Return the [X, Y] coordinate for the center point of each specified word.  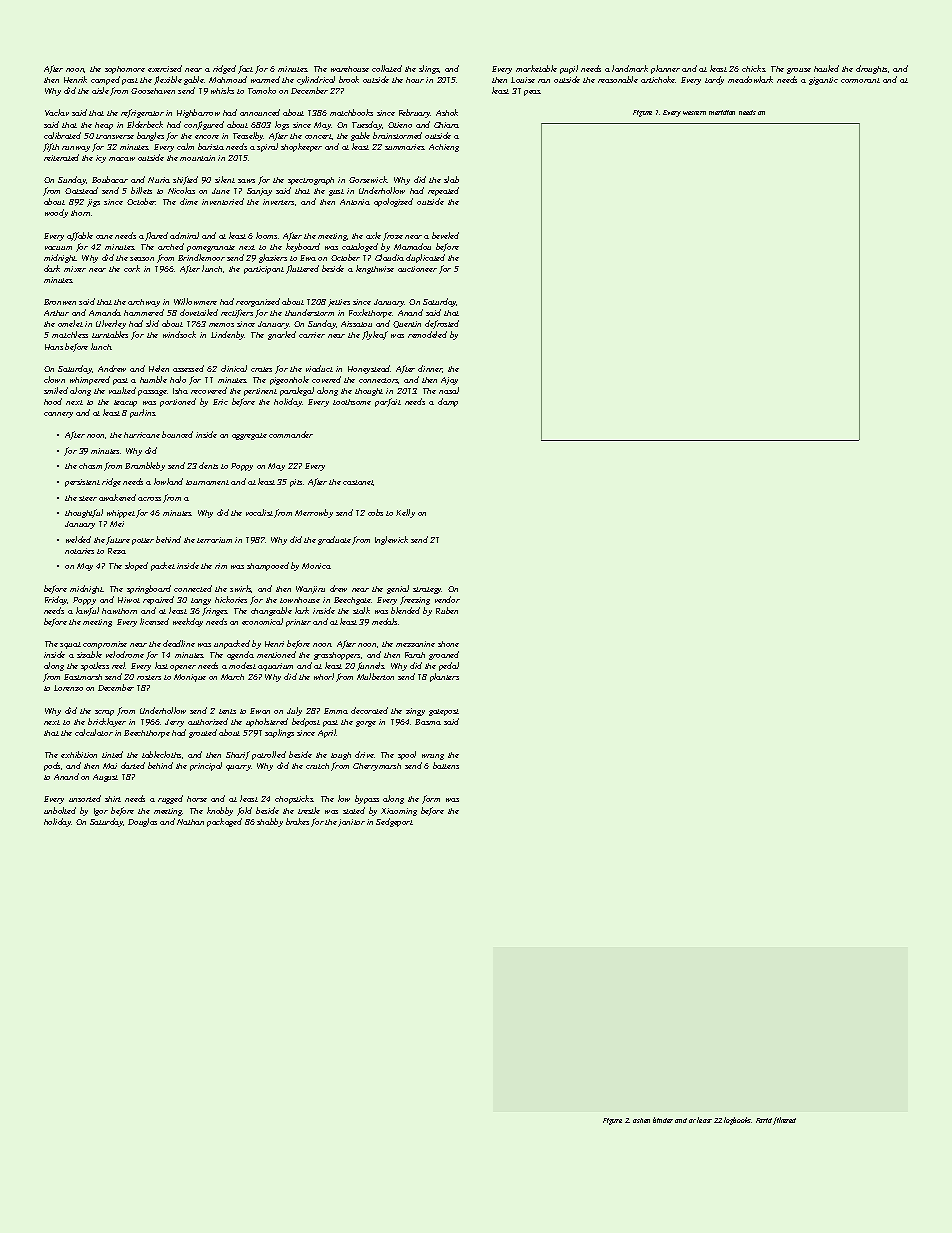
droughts [871, 69]
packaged [224, 822]
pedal [449, 666]
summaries [404, 147]
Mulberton [375, 676]
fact [245, 69]
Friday [56, 600]
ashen [641, 1120]
